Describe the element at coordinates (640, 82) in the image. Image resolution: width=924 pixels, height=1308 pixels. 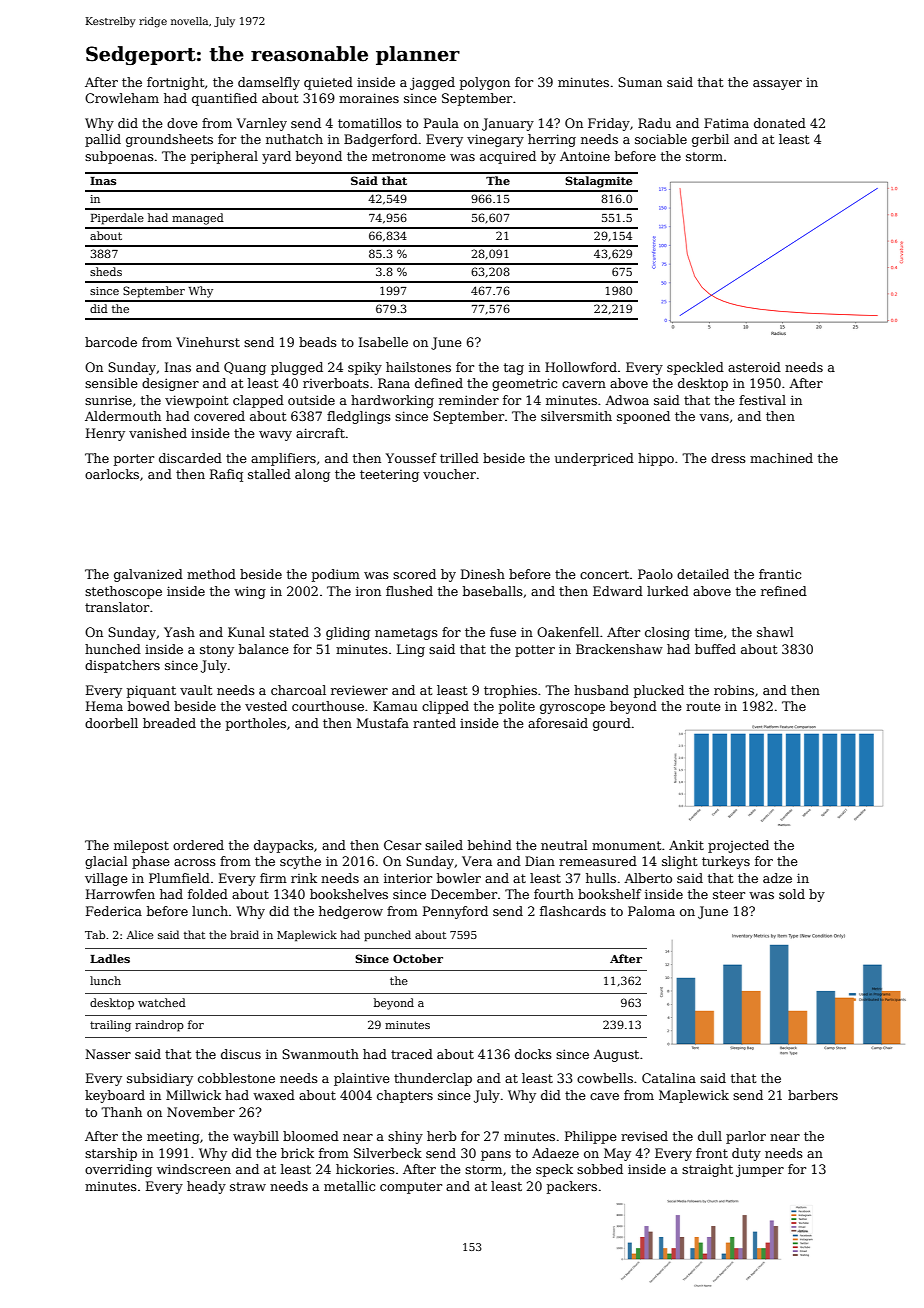
I see `Suman` at that location.
